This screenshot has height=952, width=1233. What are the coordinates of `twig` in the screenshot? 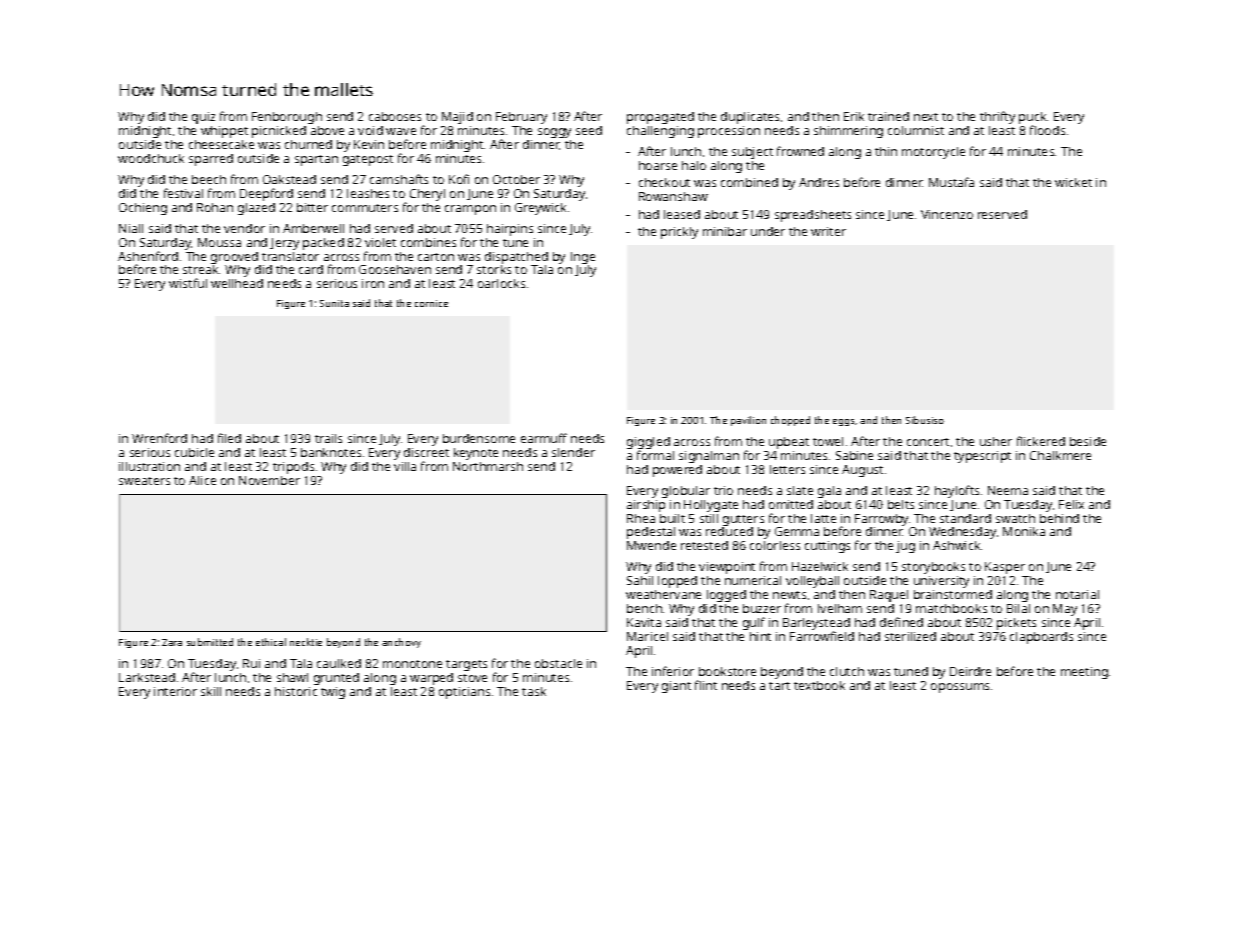 It's located at (333, 693).
